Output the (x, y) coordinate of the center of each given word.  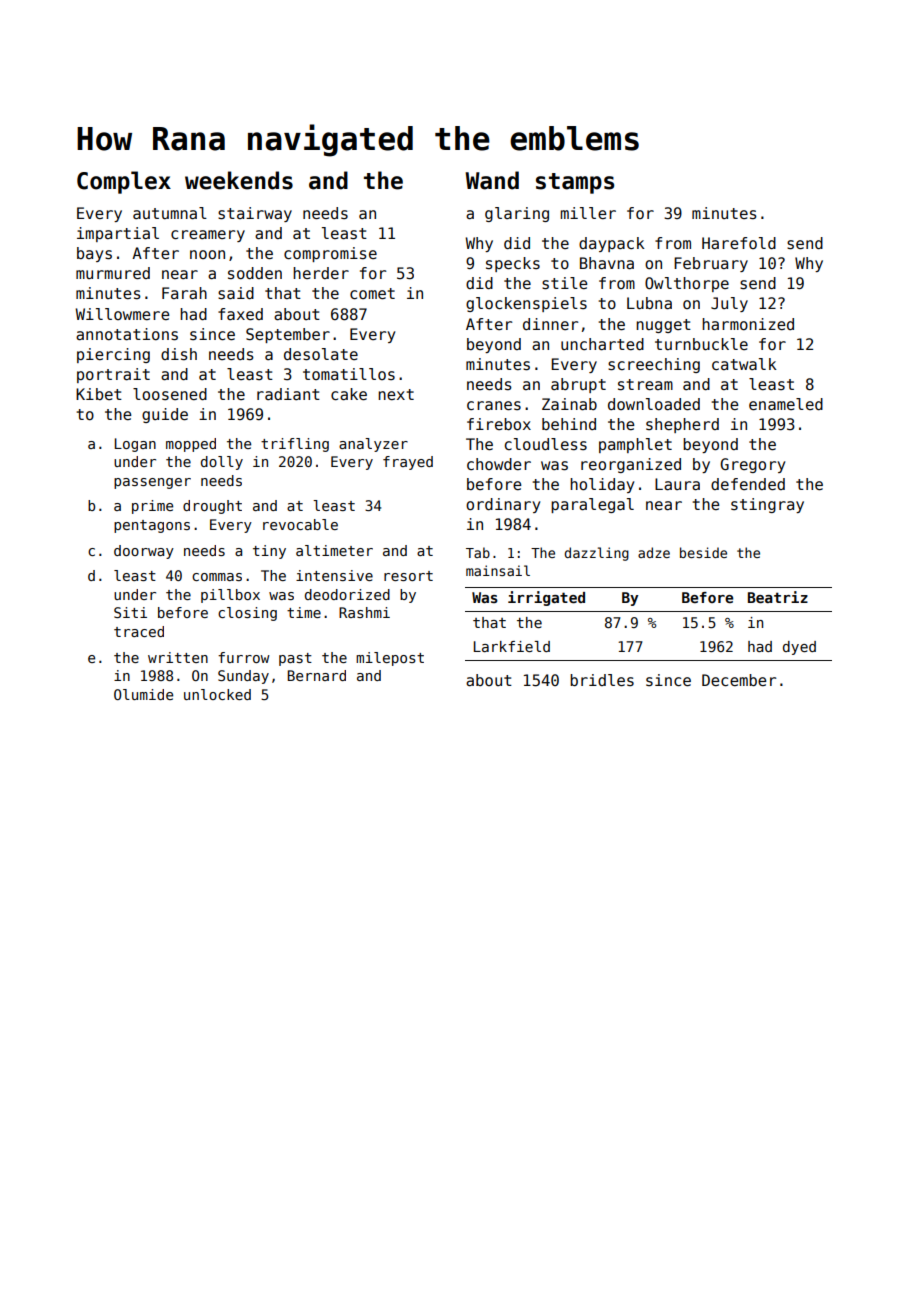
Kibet (99, 394)
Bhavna (607, 263)
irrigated (546, 598)
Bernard (316, 675)
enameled (786, 404)
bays (94, 254)
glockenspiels (526, 304)
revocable (300, 524)
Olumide (143, 694)
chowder (499, 464)
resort (408, 576)
